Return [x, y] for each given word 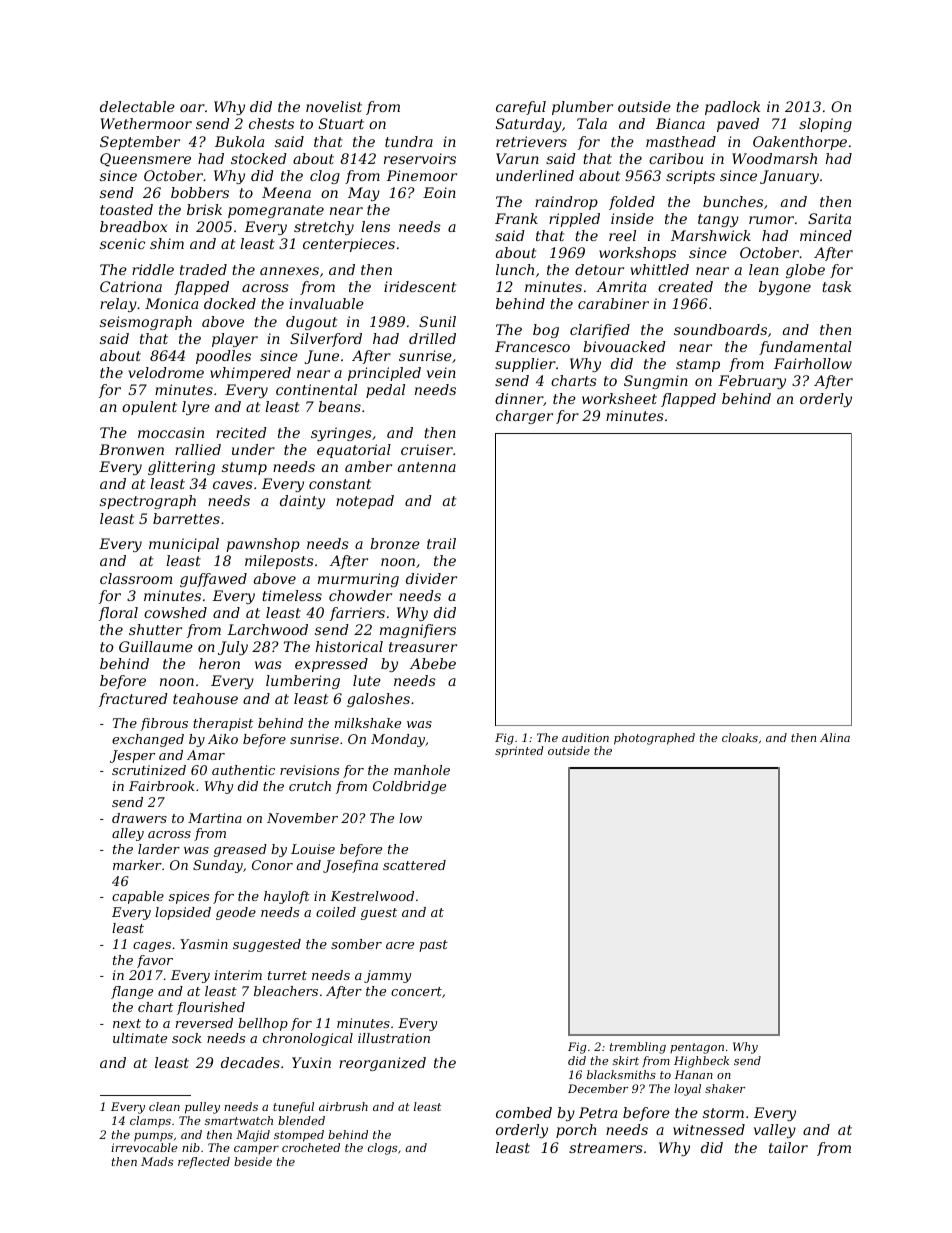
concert [416, 991]
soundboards [720, 329]
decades [250, 1062]
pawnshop [263, 545]
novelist [334, 106]
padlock [732, 108]
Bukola [239, 141]
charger [524, 417]
